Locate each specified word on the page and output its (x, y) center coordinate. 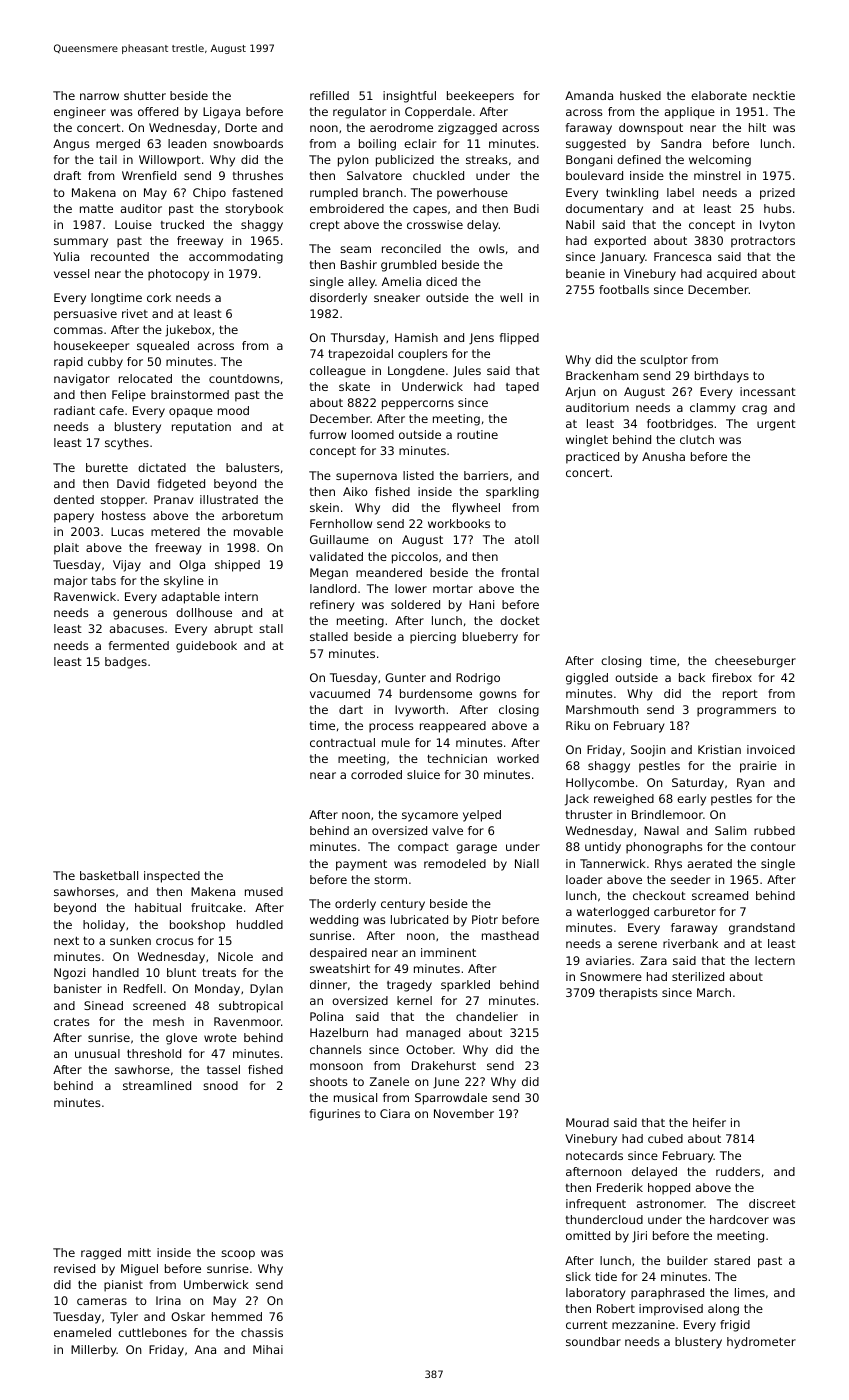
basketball (109, 875)
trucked (182, 224)
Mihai (268, 1349)
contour (773, 847)
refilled (329, 95)
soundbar (593, 1341)
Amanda (589, 95)
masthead (510, 935)
